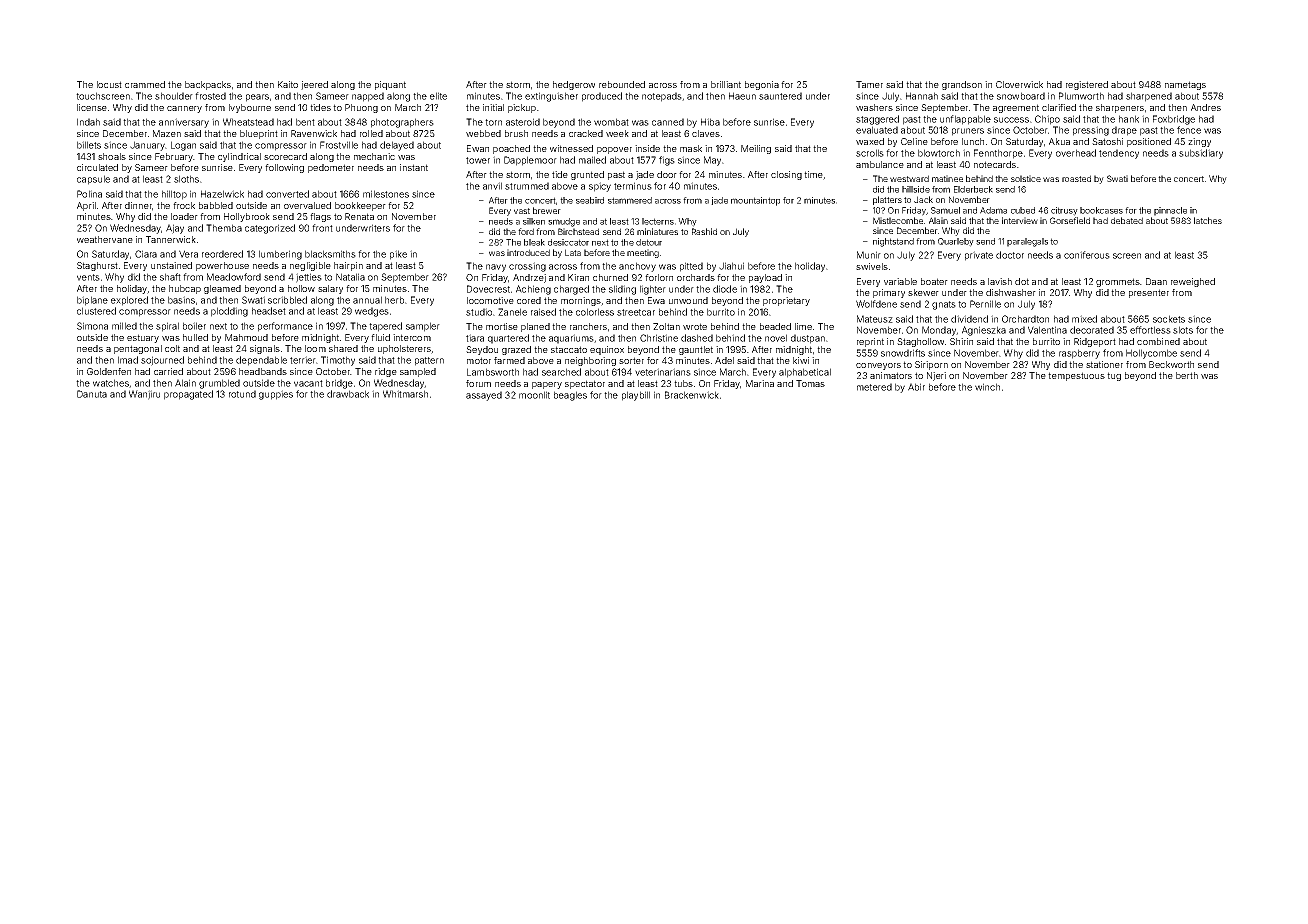 The height and width of the screenshot is (924, 1308). I want to click on week, so click(617, 133).
